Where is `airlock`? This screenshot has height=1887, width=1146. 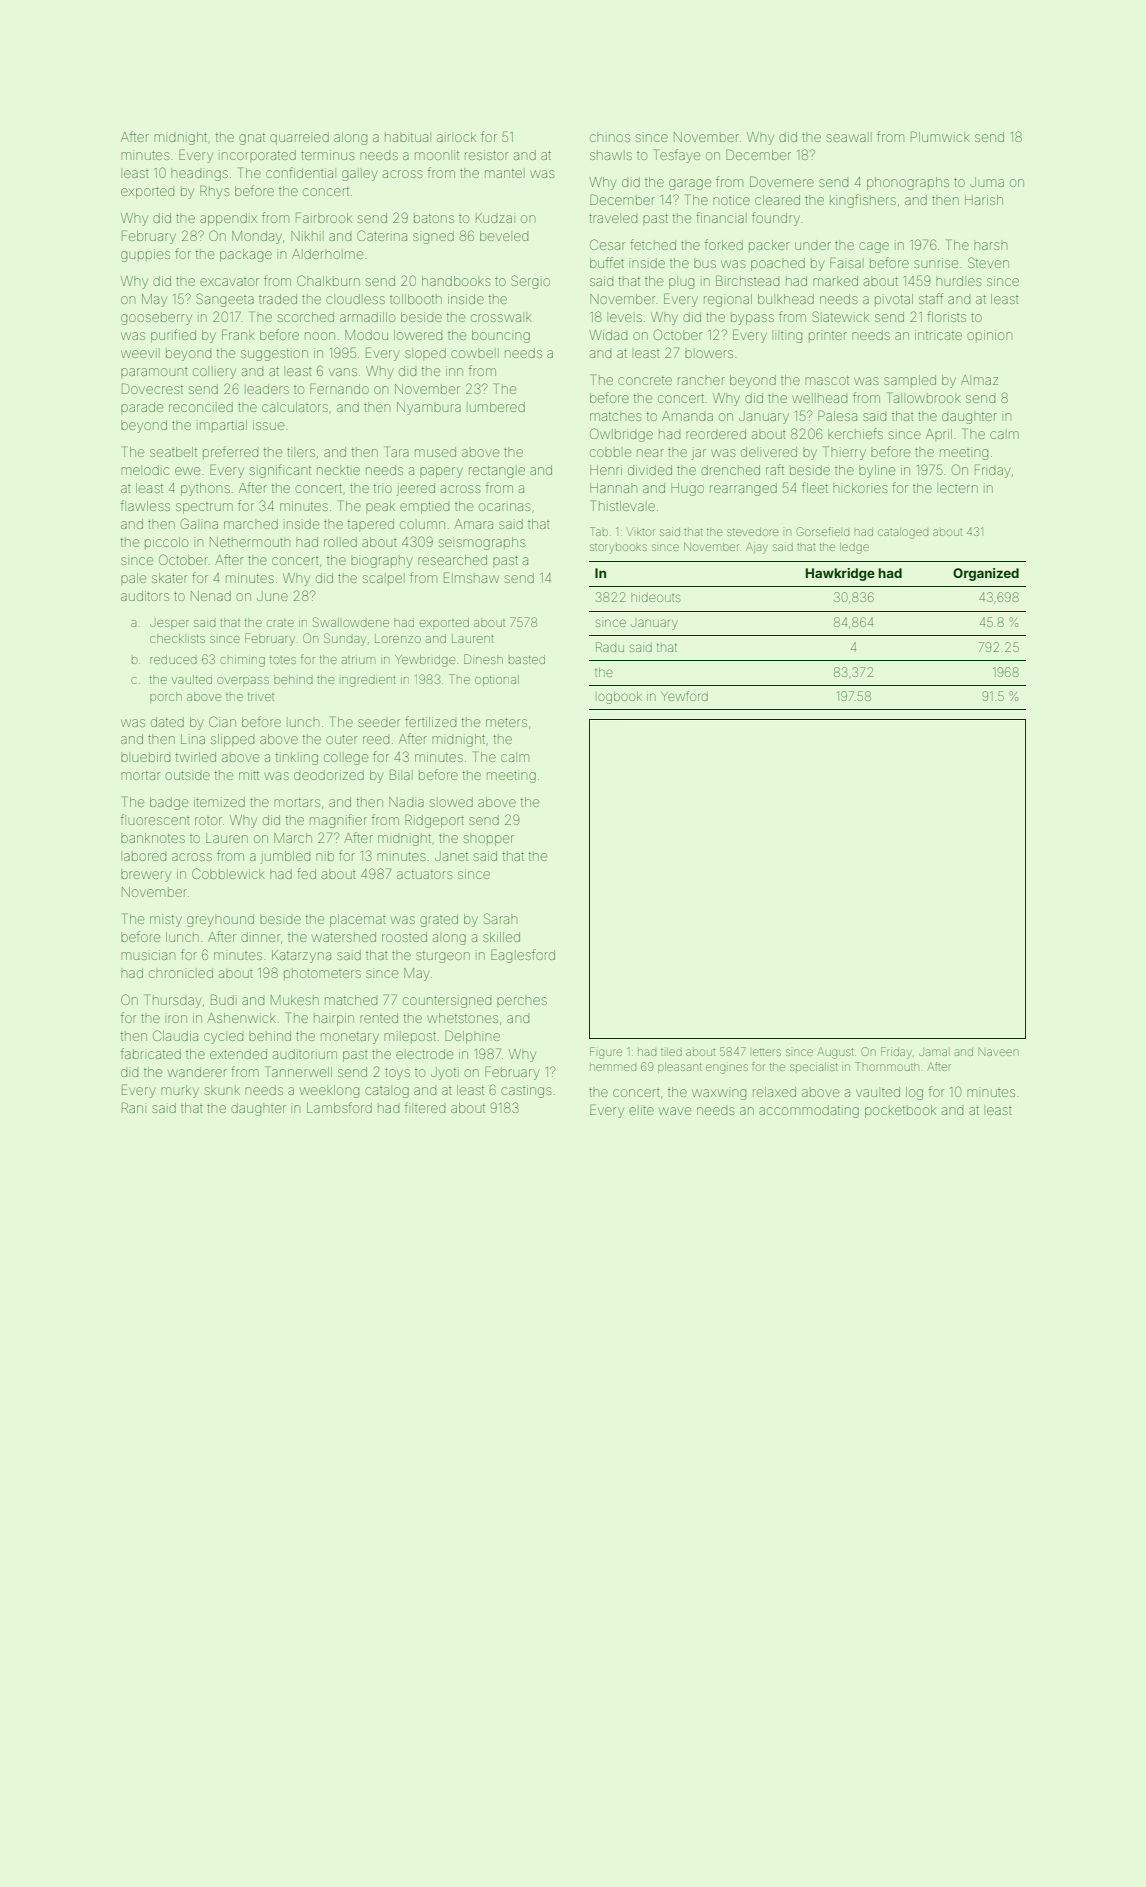
airlock is located at coordinates (456, 137).
